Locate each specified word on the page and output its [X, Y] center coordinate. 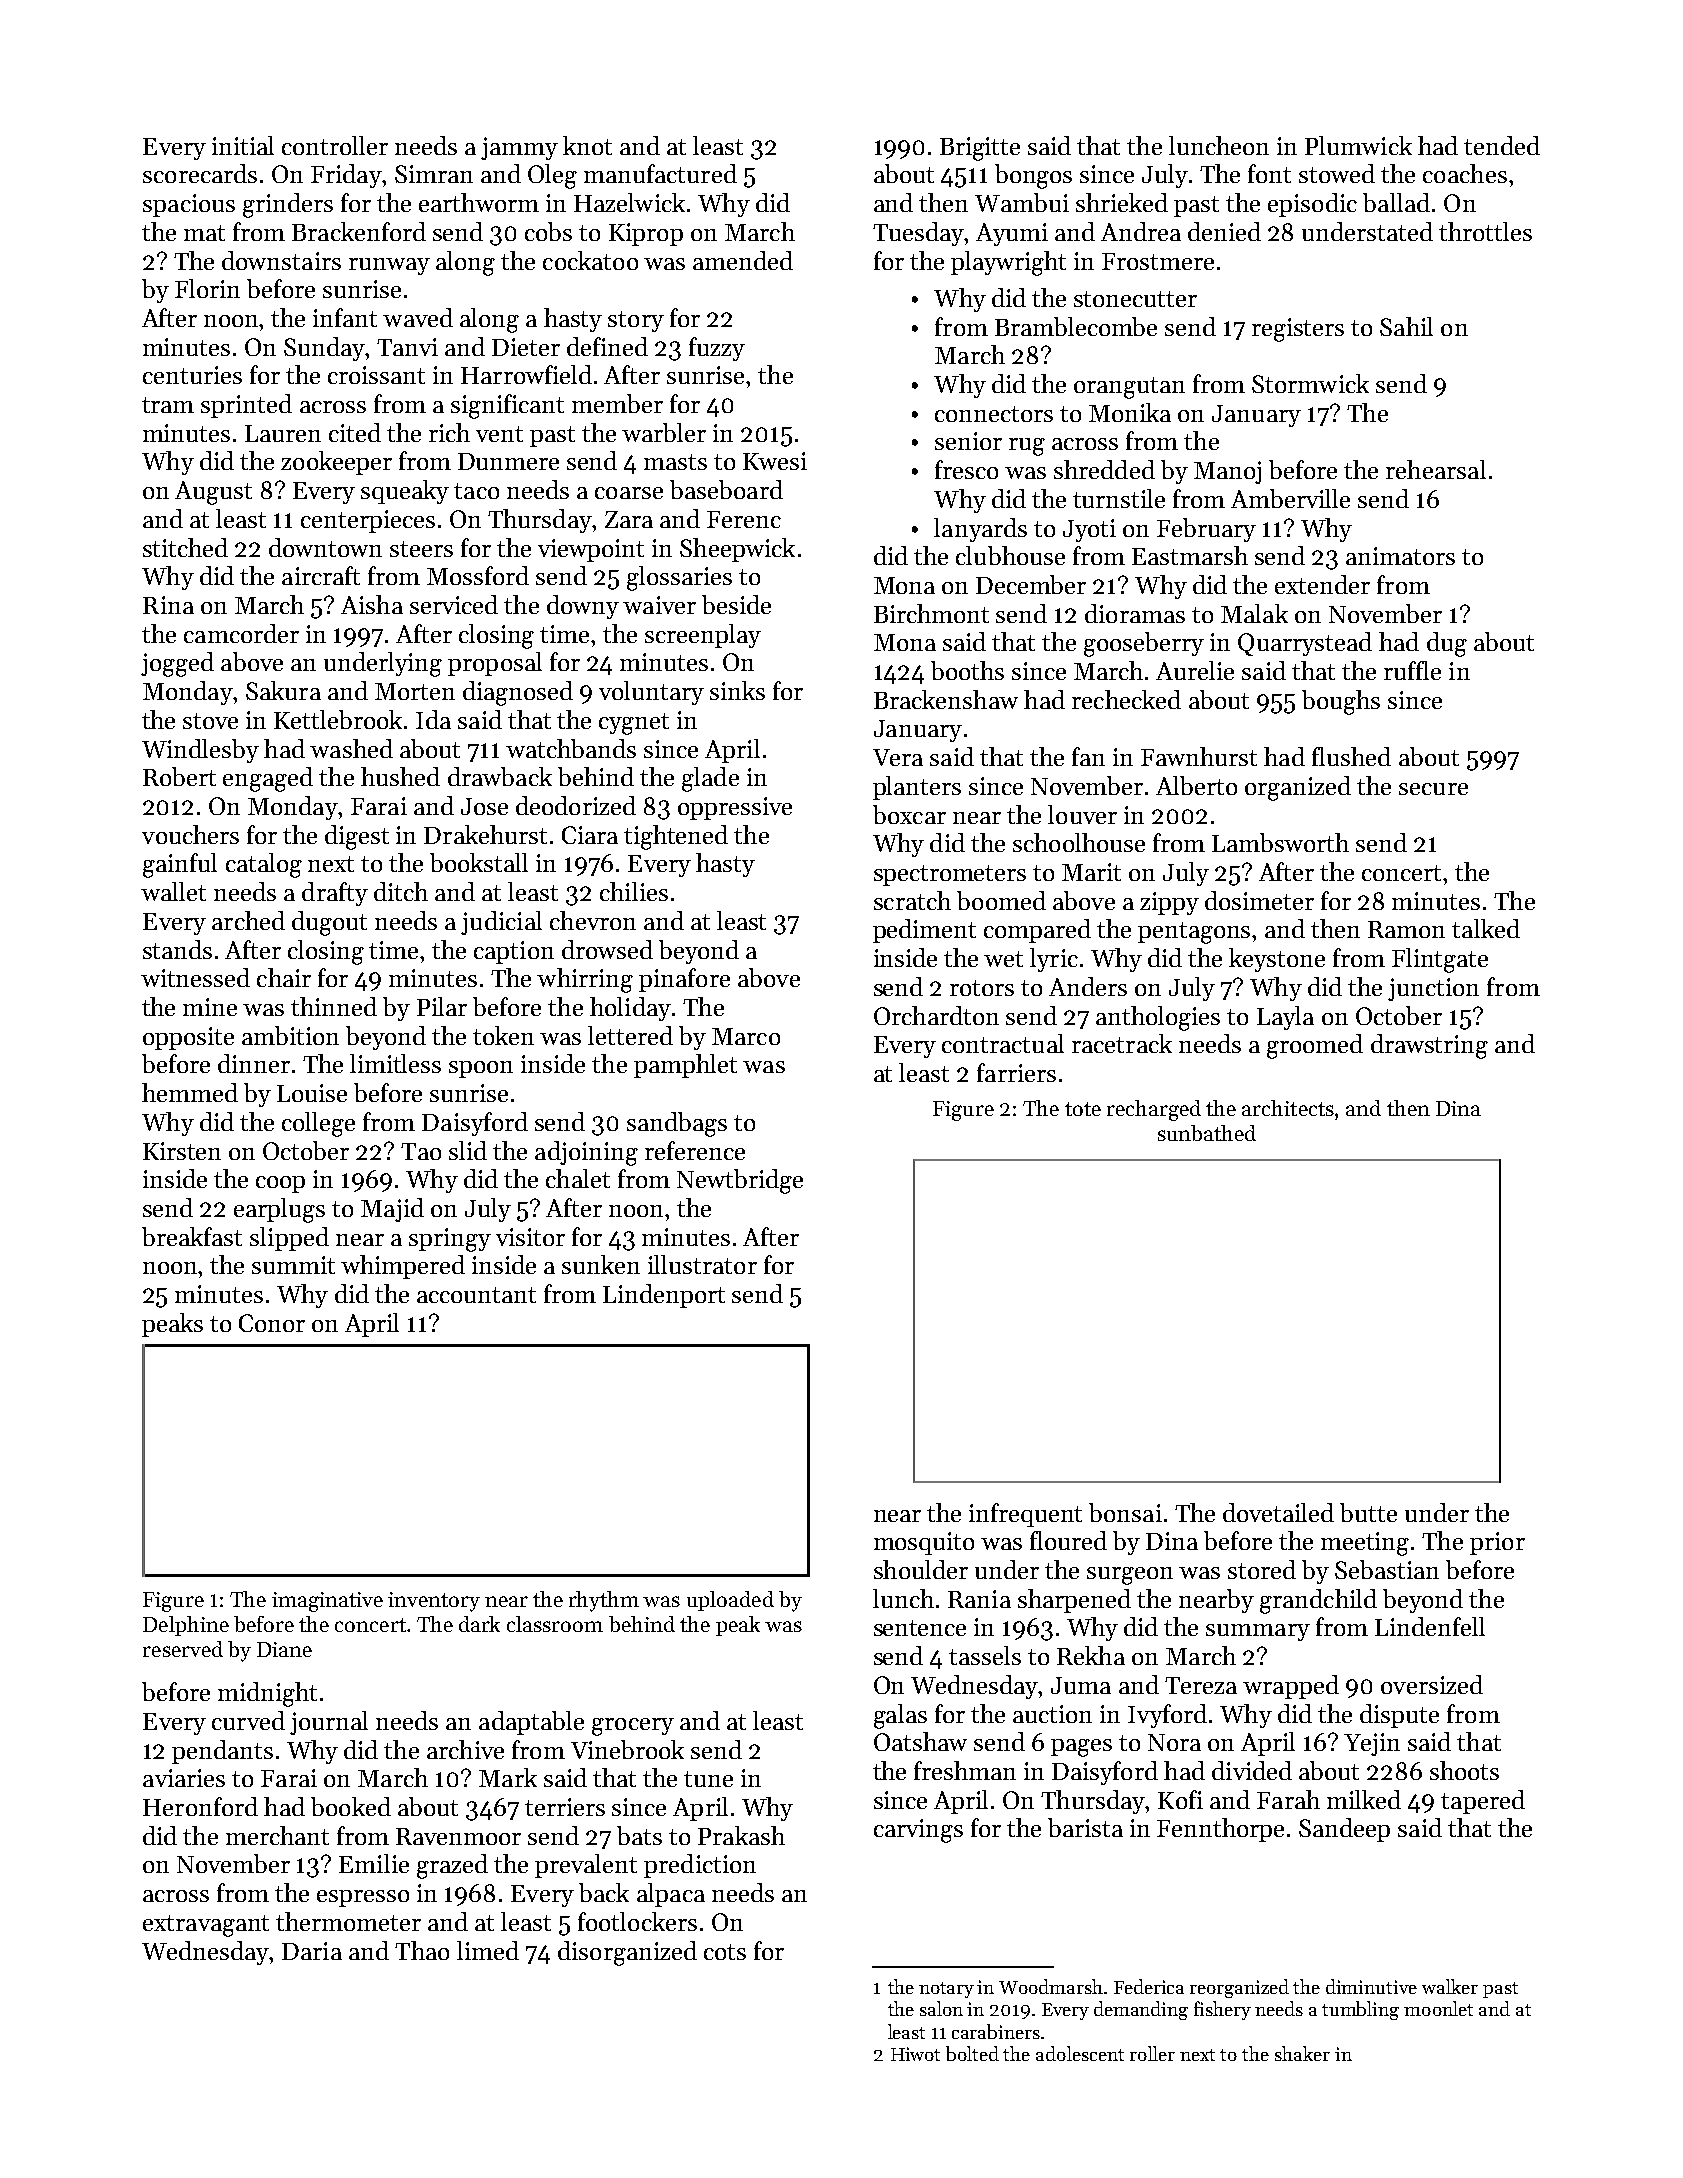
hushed [400, 776]
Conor [272, 1323]
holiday [630, 1009]
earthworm [479, 202]
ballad [1396, 202]
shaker [1302, 2053]
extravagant [206, 1926]
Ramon [1406, 929]
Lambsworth [1280, 842]
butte [1368, 1512]
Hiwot [915, 2054]
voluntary [651, 693]
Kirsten [182, 1151]
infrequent [1025, 1515]
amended [743, 260]
